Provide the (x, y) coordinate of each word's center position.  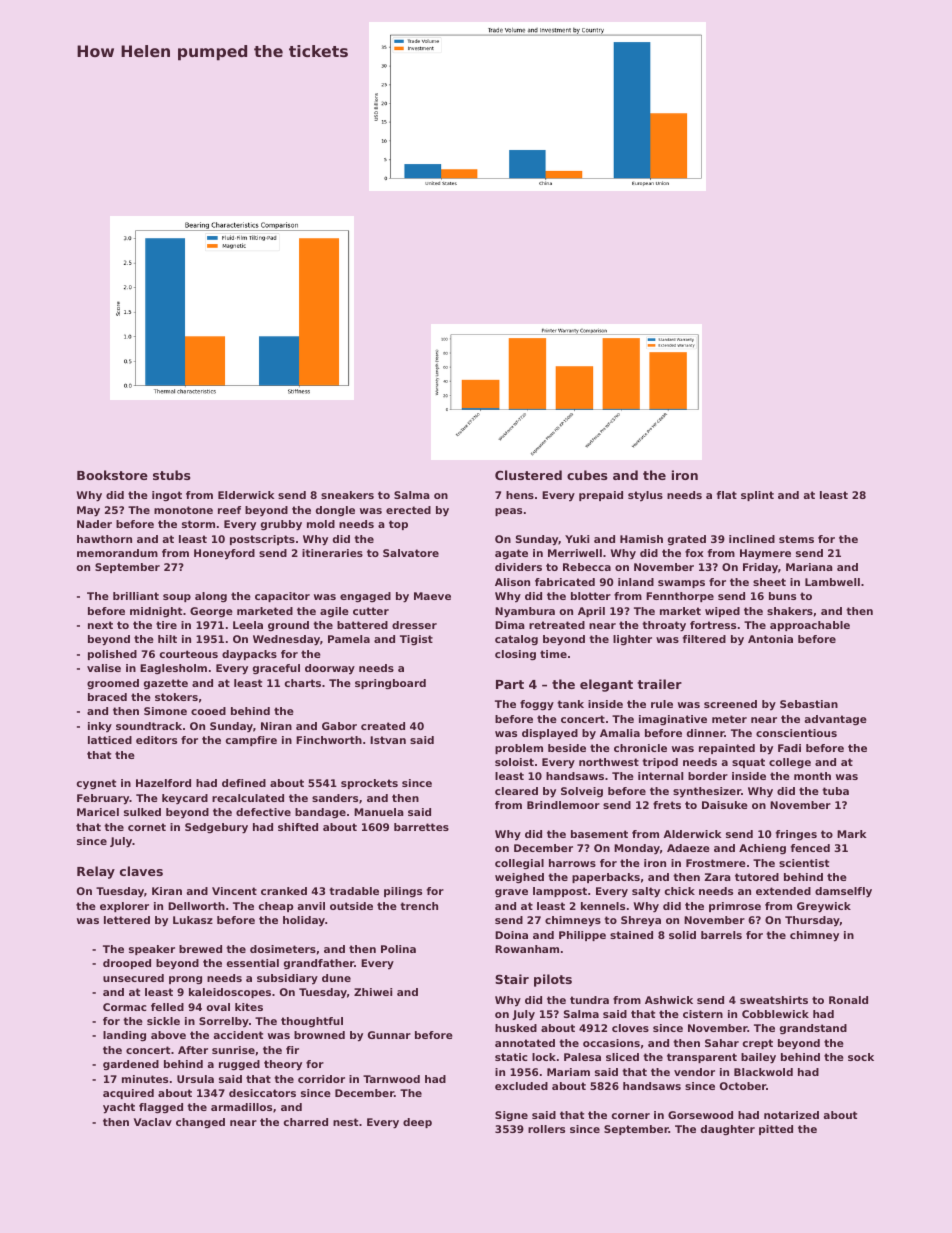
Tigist (416, 640)
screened (730, 704)
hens (520, 495)
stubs (172, 475)
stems (796, 539)
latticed (110, 740)
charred (306, 1122)
